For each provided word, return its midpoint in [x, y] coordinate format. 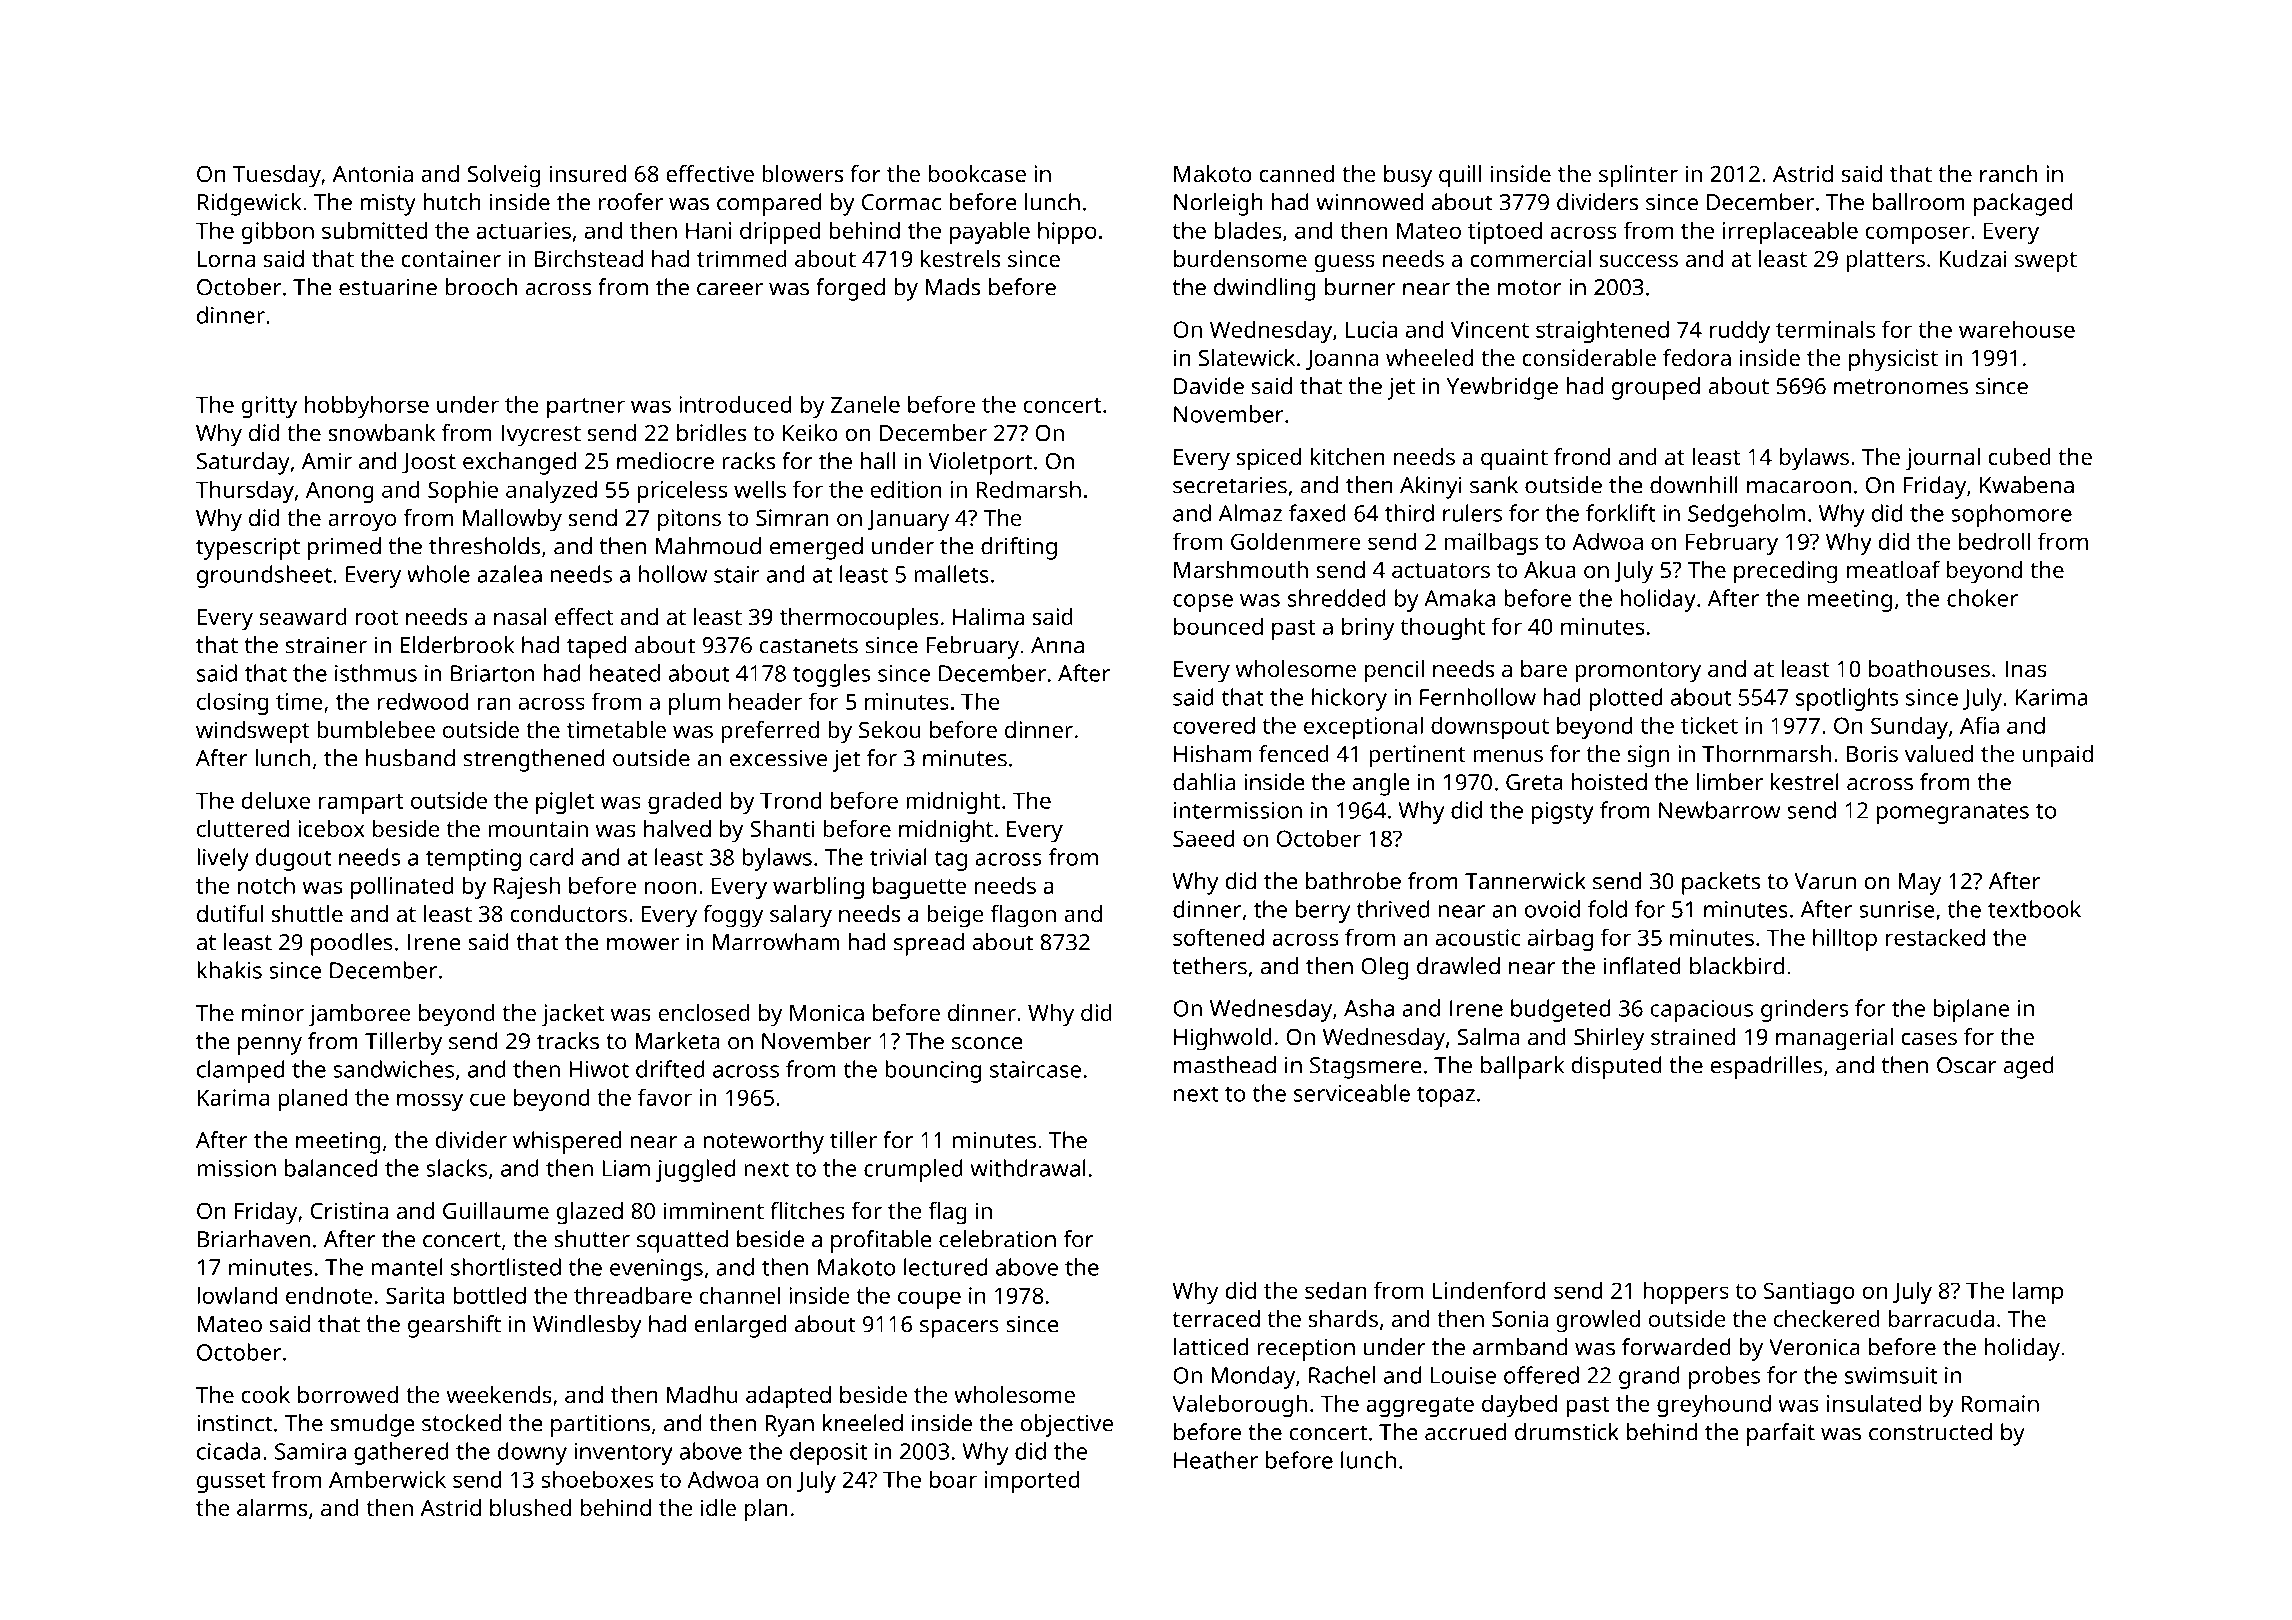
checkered [1827, 1318]
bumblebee [376, 729]
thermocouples [859, 619]
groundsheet [264, 576]
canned [1297, 173]
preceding [1785, 572]
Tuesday [277, 176]
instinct [235, 1423]
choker [1982, 598]
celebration [997, 1239]
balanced [331, 1168]
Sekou [890, 729]
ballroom [1919, 202]
